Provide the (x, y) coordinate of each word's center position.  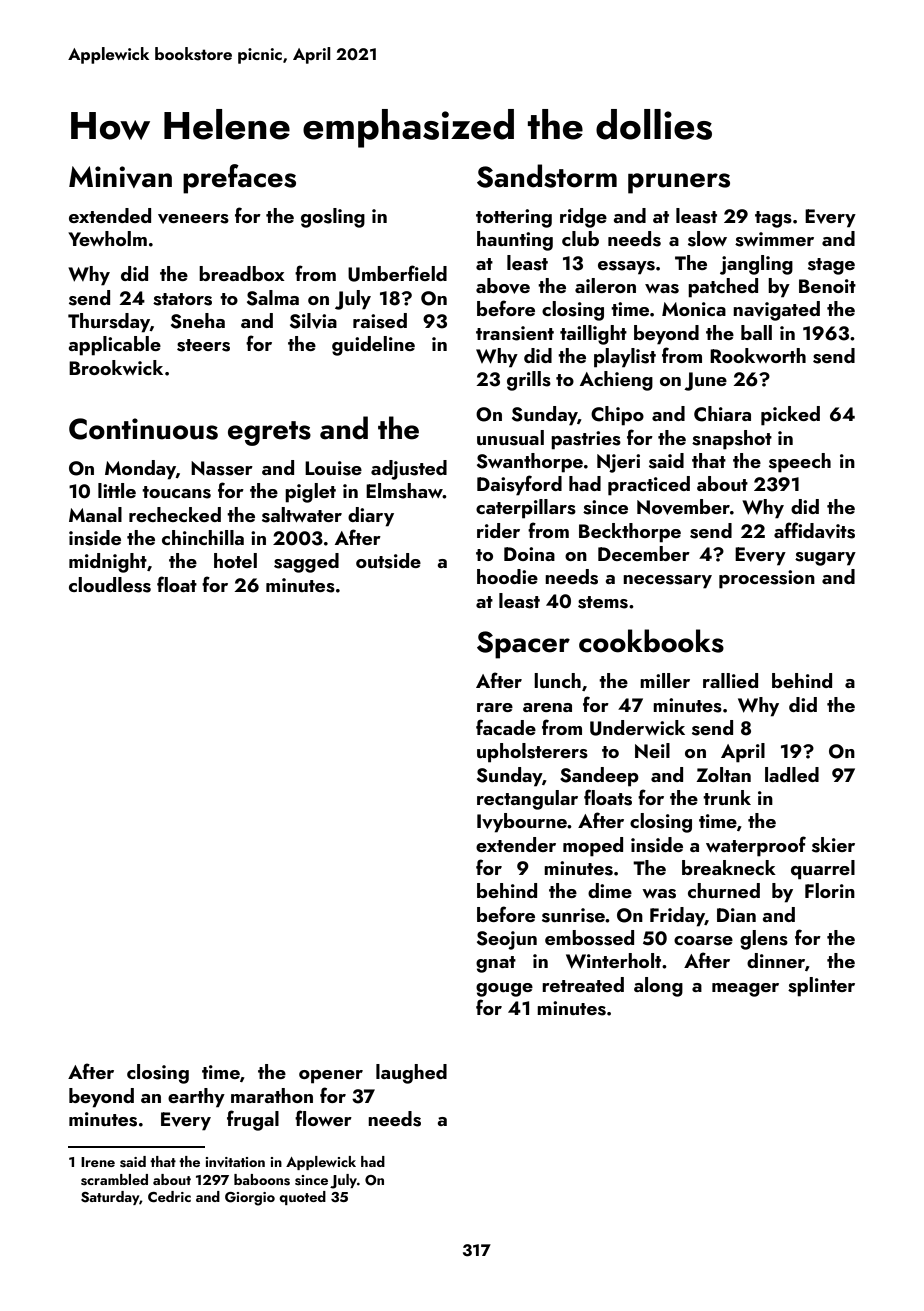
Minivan (120, 177)
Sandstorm (547, 176)
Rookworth (758, 355)
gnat (496, 964)
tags (773, 219)
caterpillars (526, 509)
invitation (235, 1162)
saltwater (302, 515)
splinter (821, 987)
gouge (504, 990)
